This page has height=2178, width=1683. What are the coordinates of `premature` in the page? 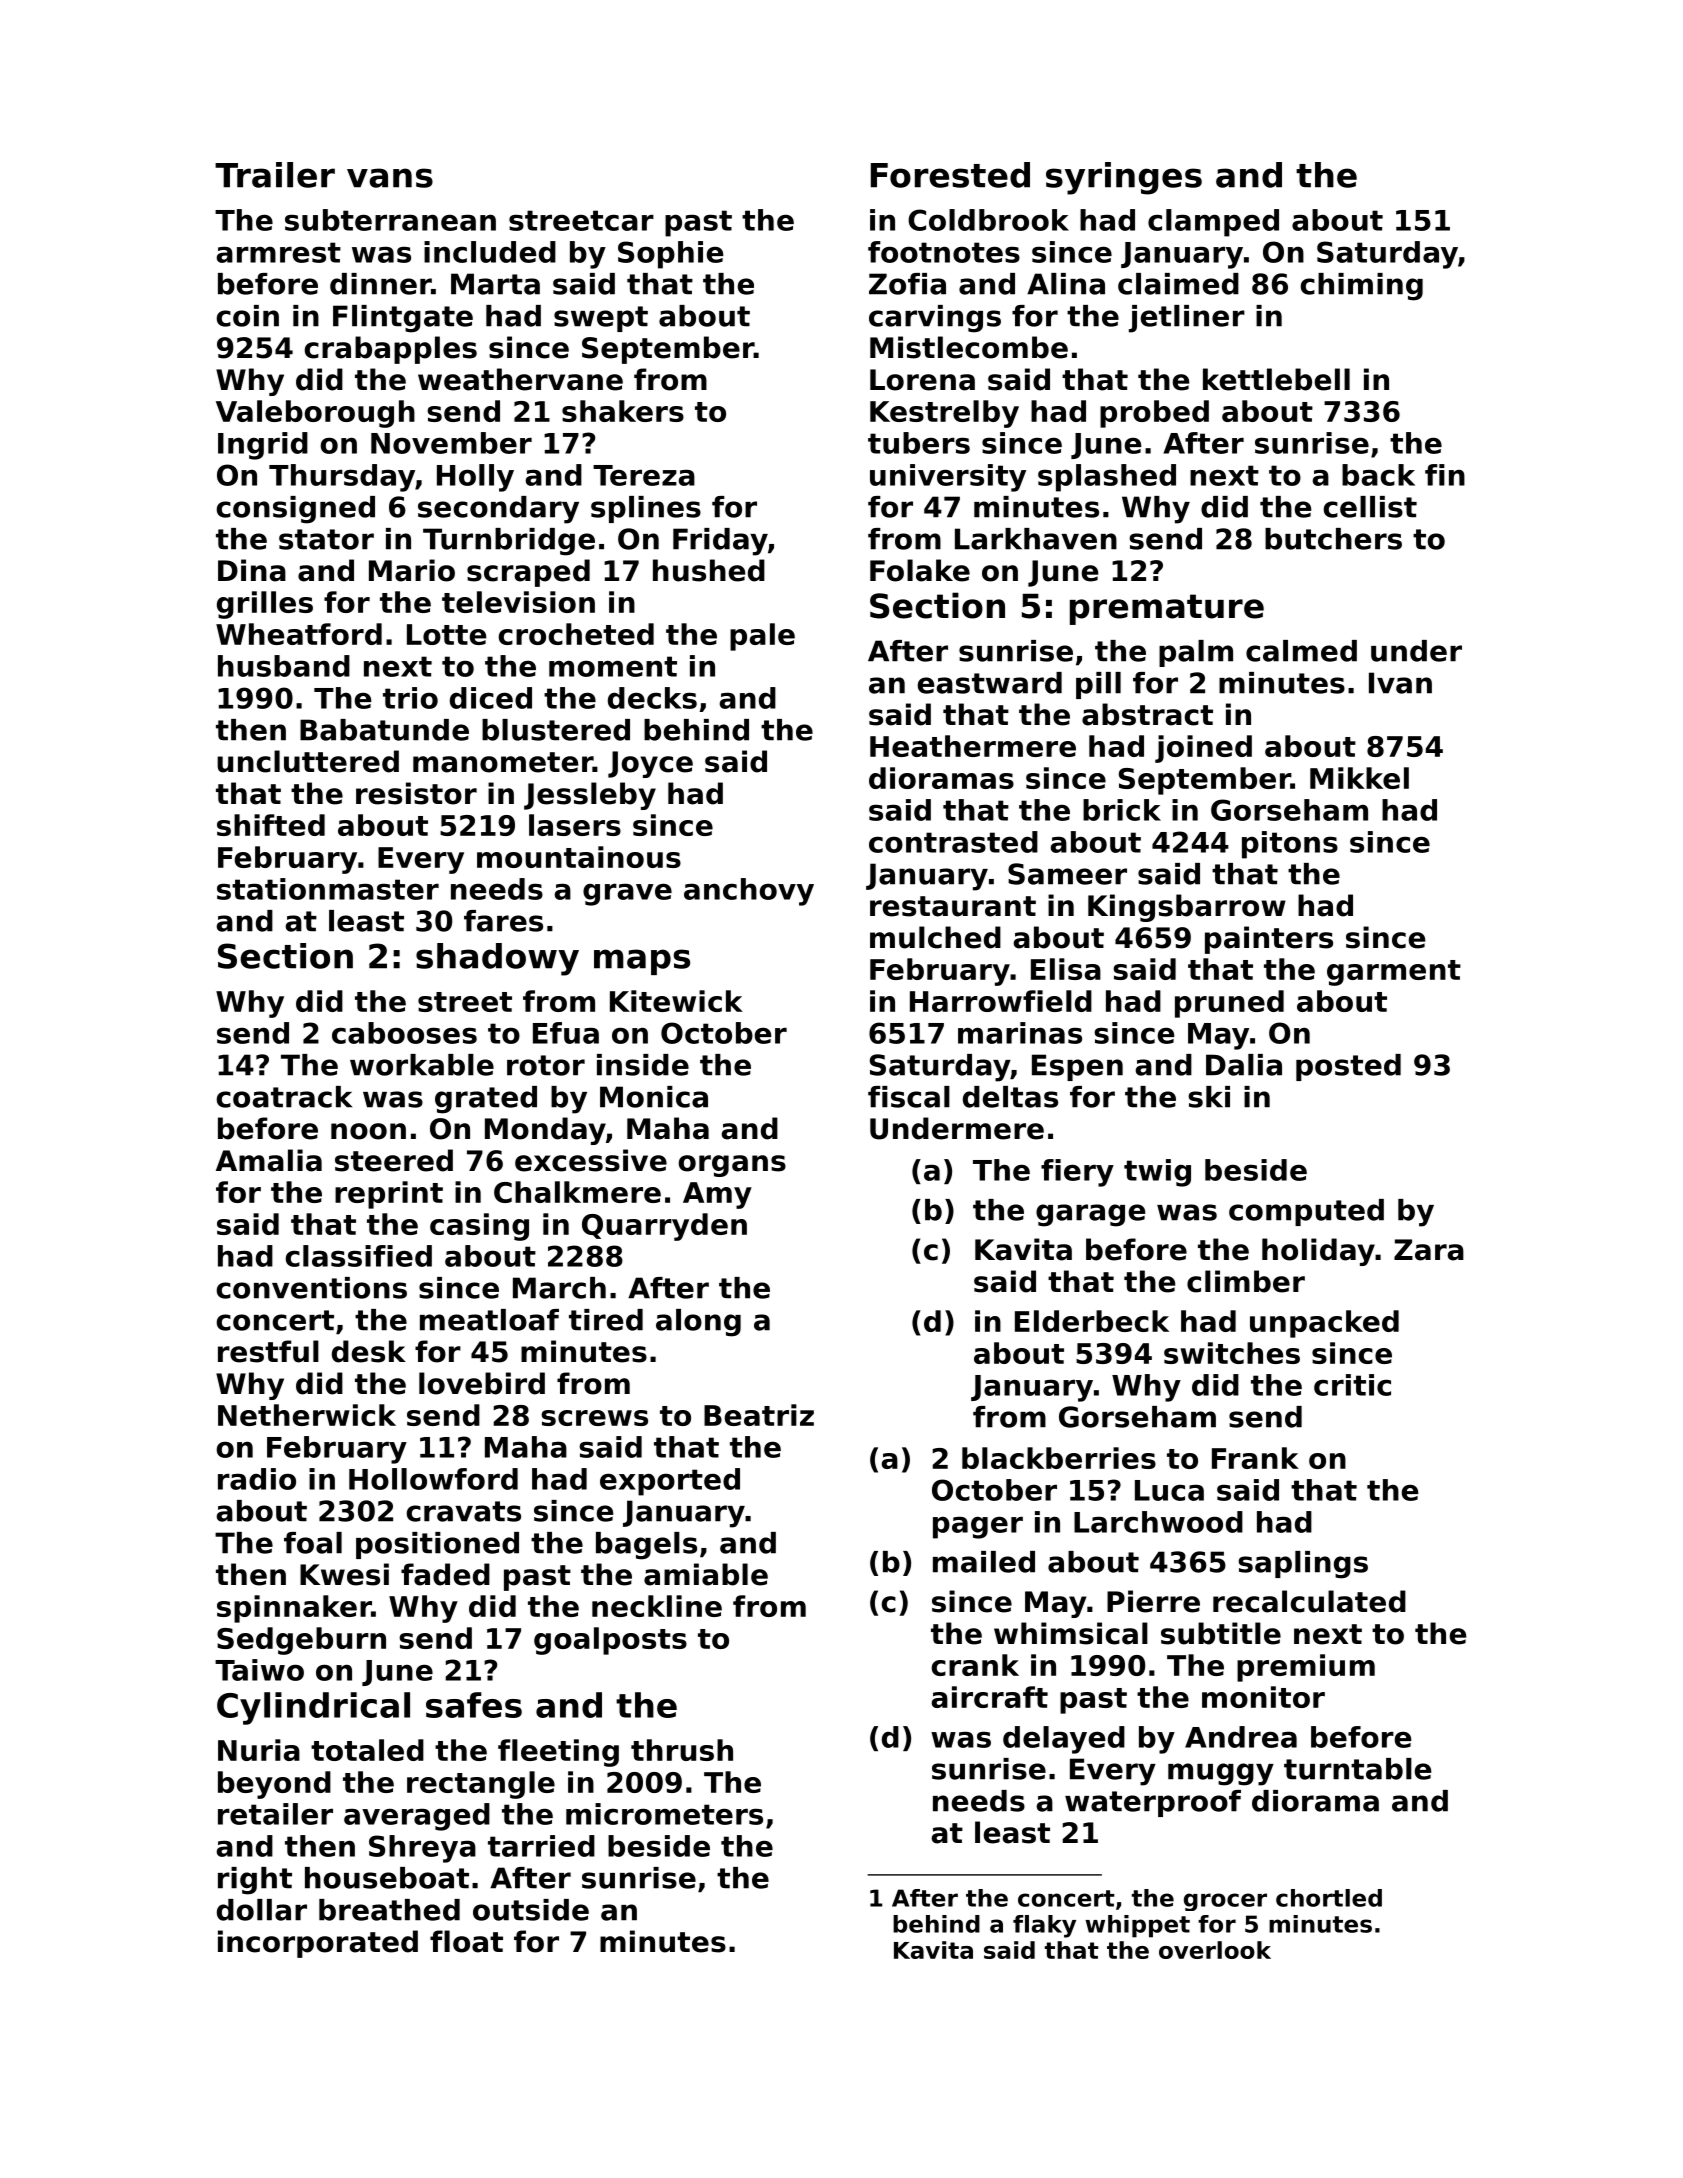 It's located at (1167, 609).
